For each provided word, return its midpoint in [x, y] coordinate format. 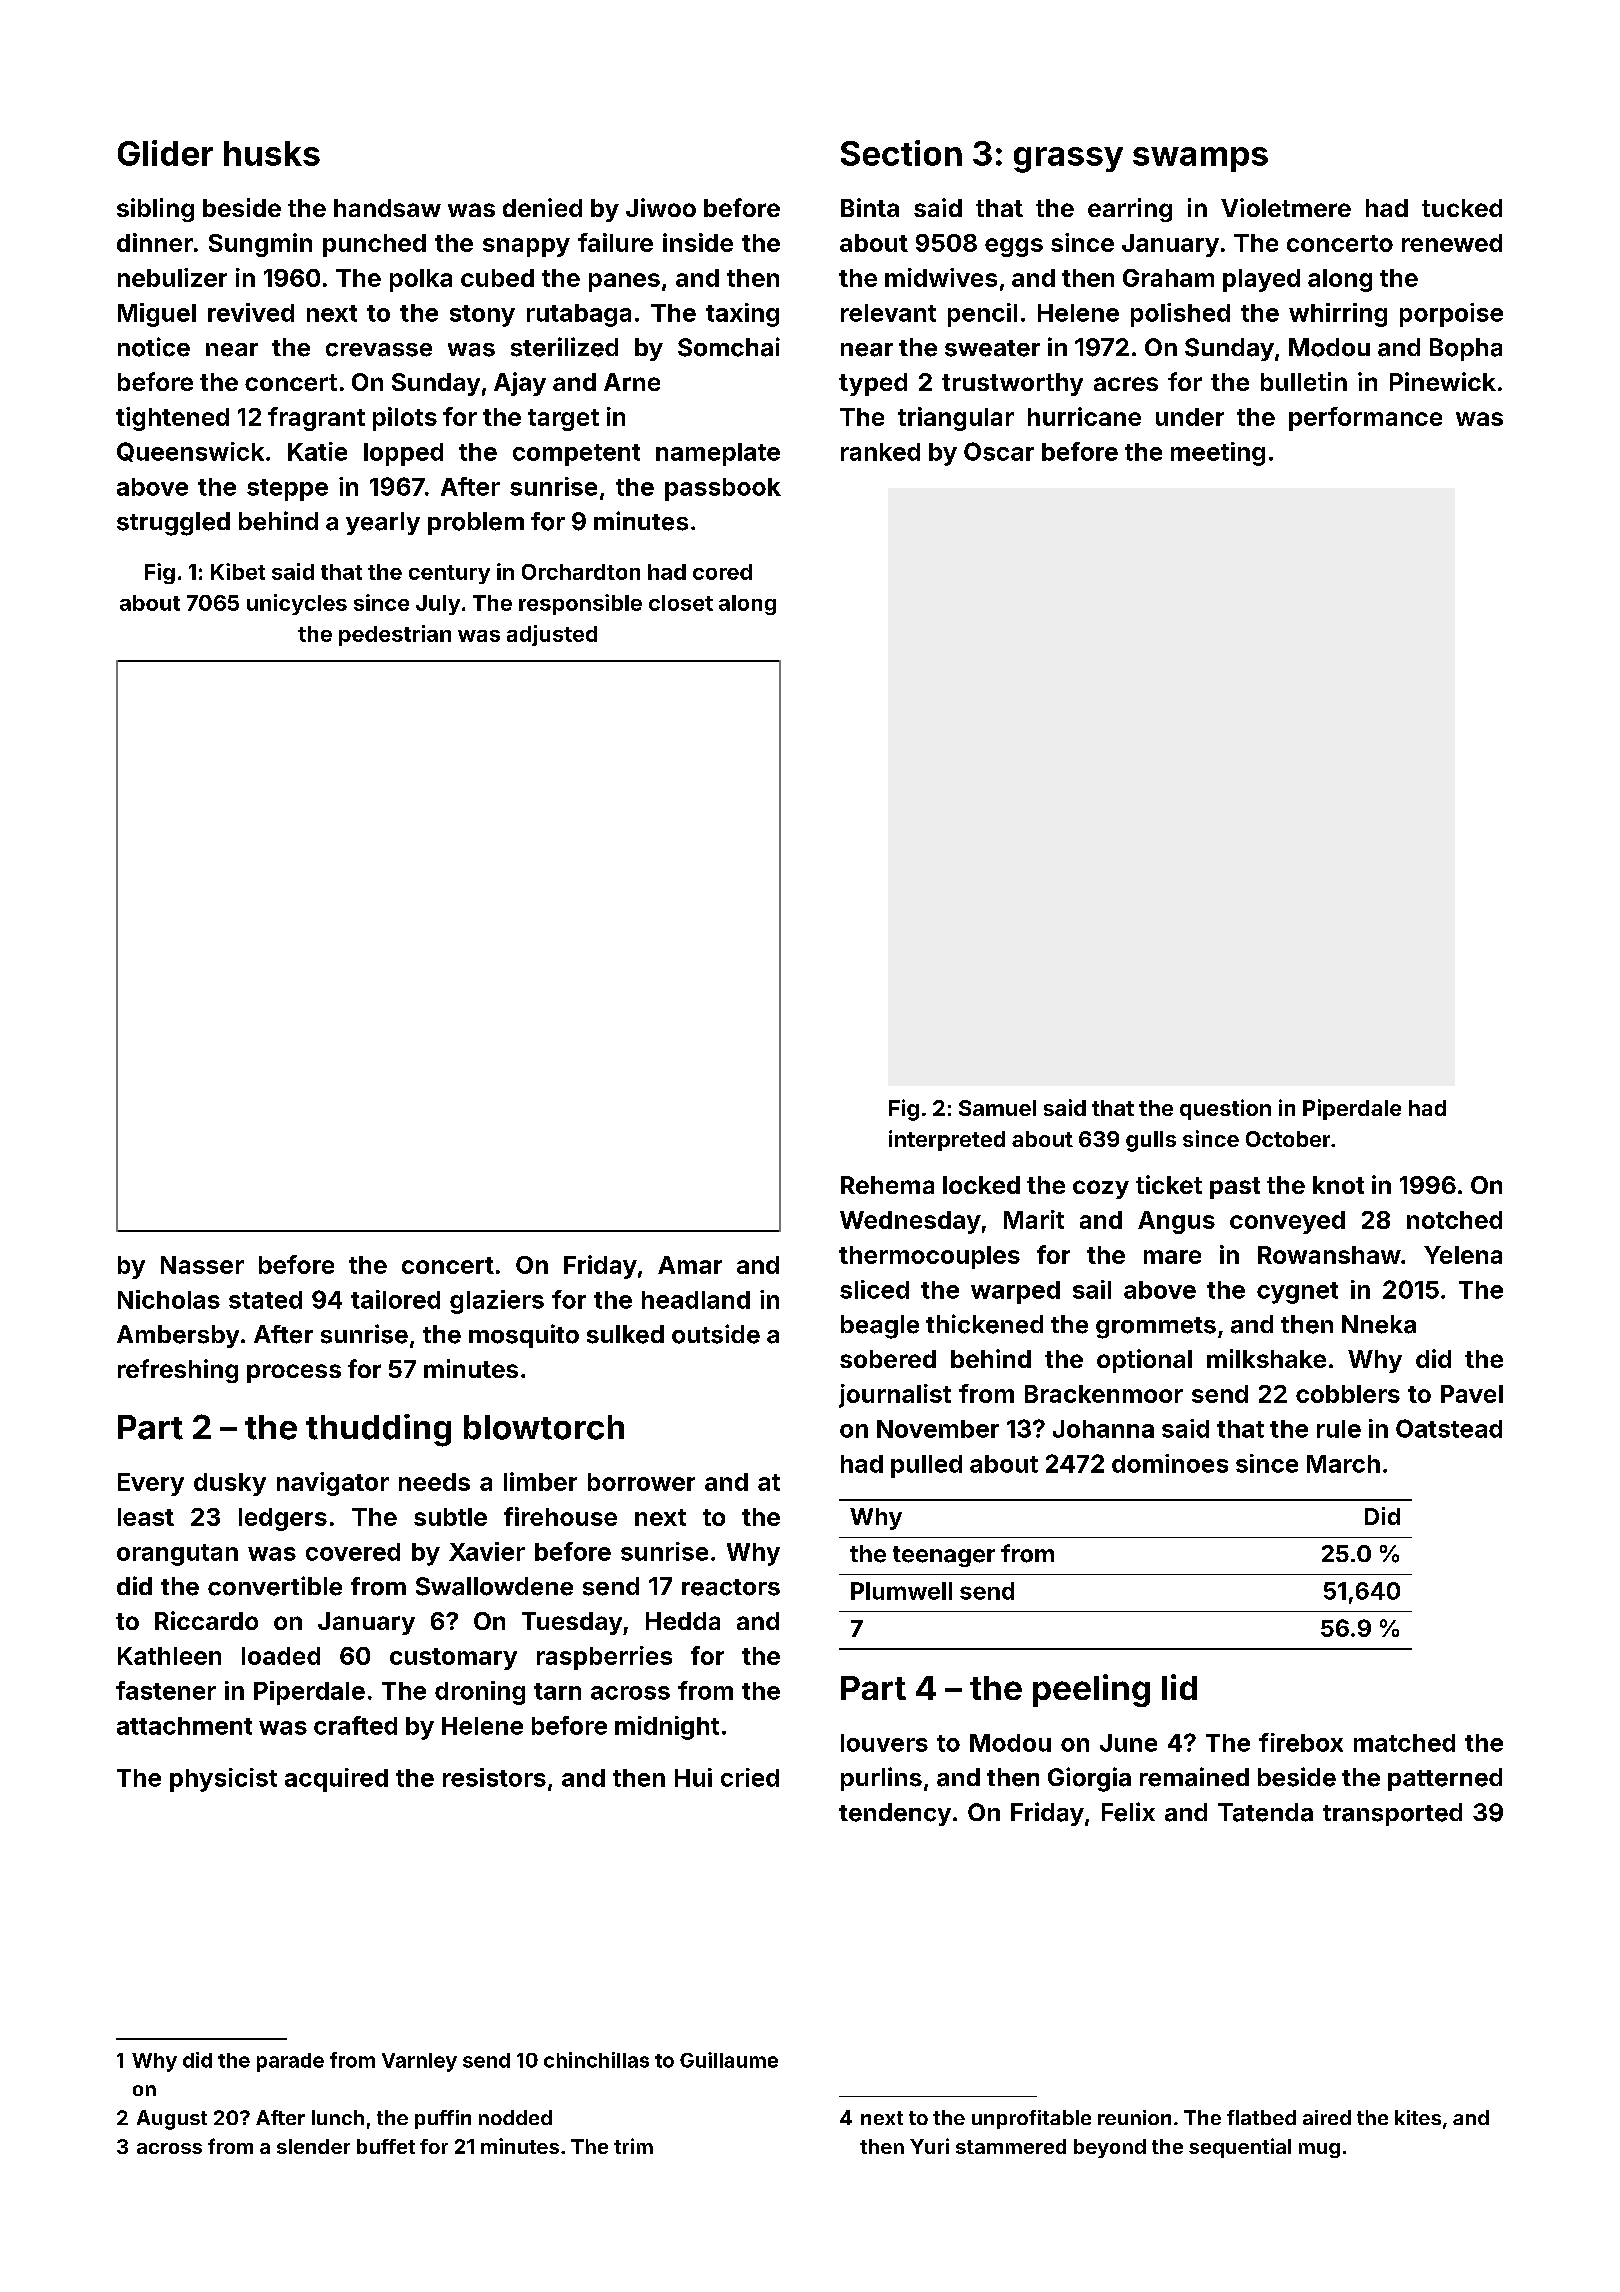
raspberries [604, 1658]
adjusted [552, 635]
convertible [275, 1586]
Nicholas [169, 1299]
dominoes [1170, 1463]
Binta [870, 207]
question [1225, 1109]
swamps [1200, 159]
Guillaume [729, 2060]
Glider [165, 153]
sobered [888, 1359]
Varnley [419, 2062]
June [1128, 1743]
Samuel [997, 1108]
